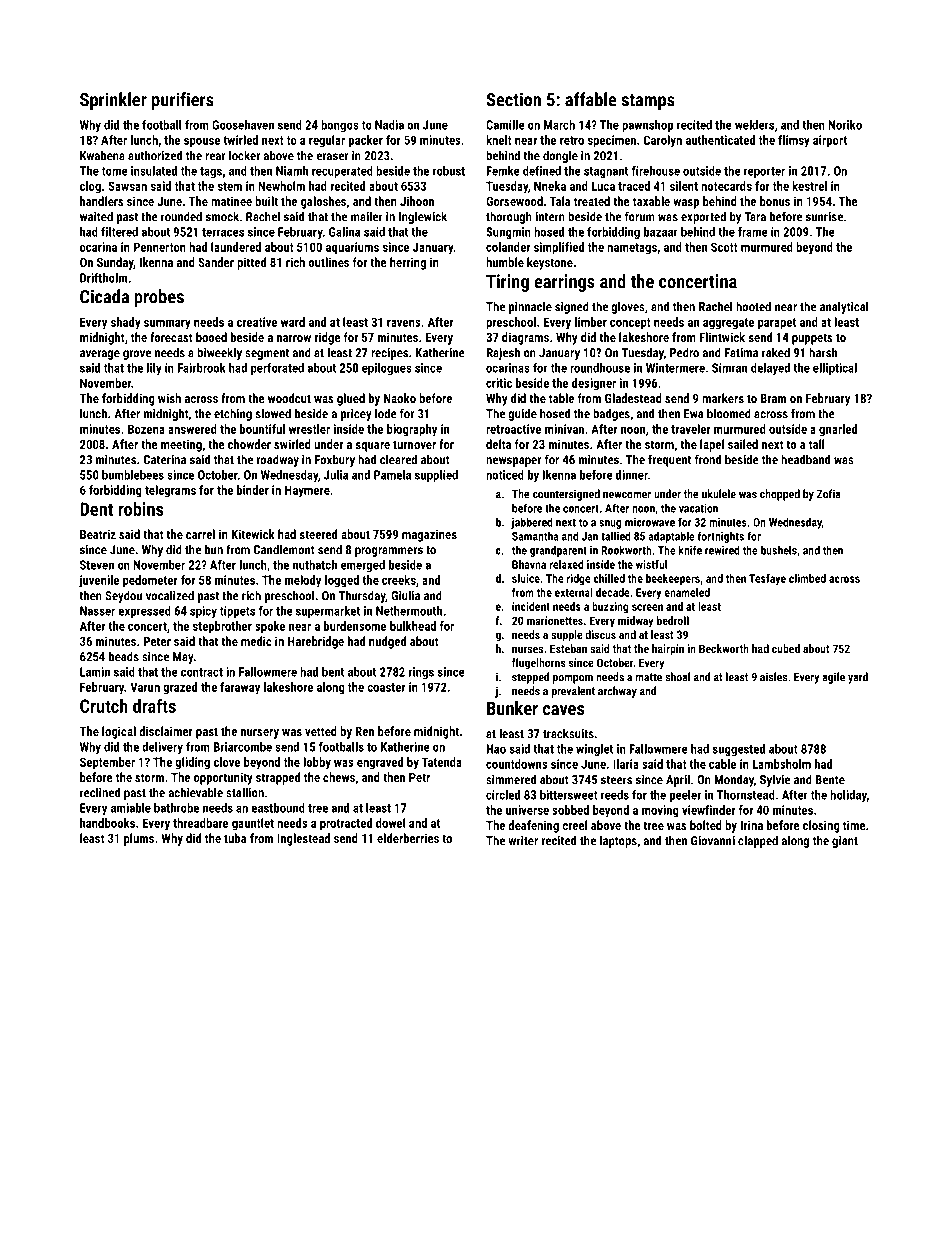  Describe the element at coordinates (684, 352) in the screenshot. I see `Pedro` at that location.
